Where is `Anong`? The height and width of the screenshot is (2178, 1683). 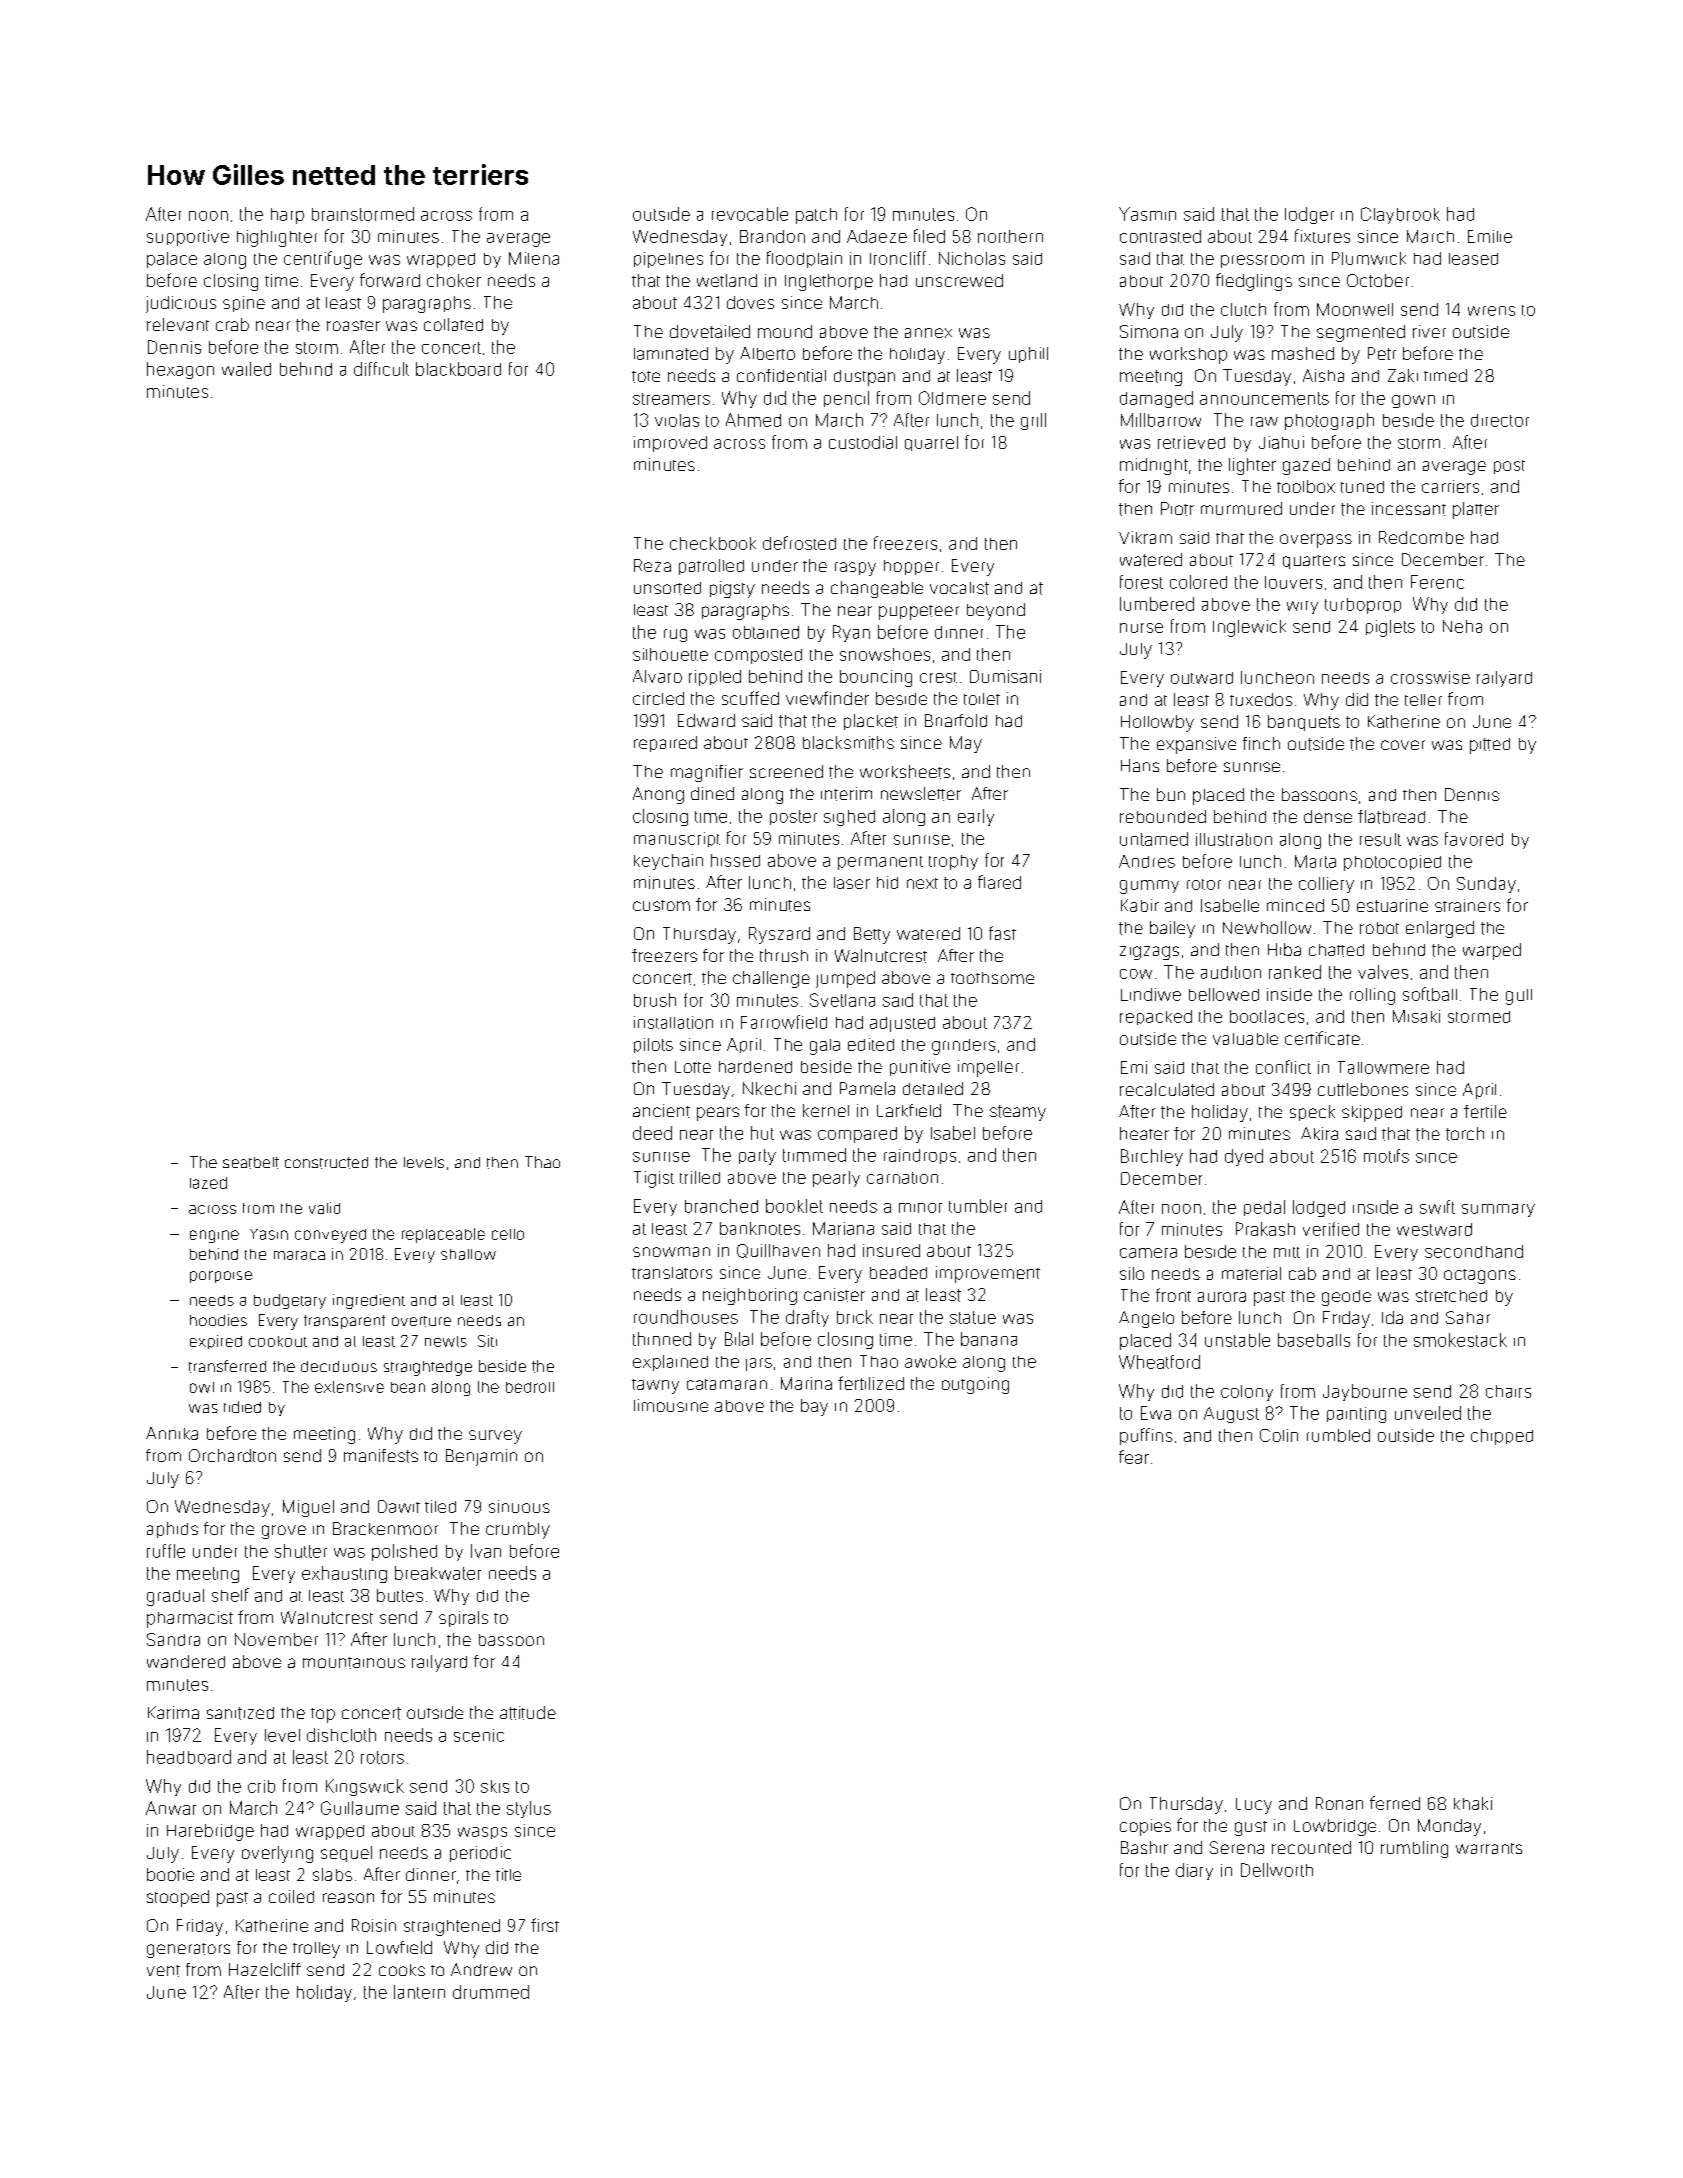 Anong is located at coordinates (658, 795).
